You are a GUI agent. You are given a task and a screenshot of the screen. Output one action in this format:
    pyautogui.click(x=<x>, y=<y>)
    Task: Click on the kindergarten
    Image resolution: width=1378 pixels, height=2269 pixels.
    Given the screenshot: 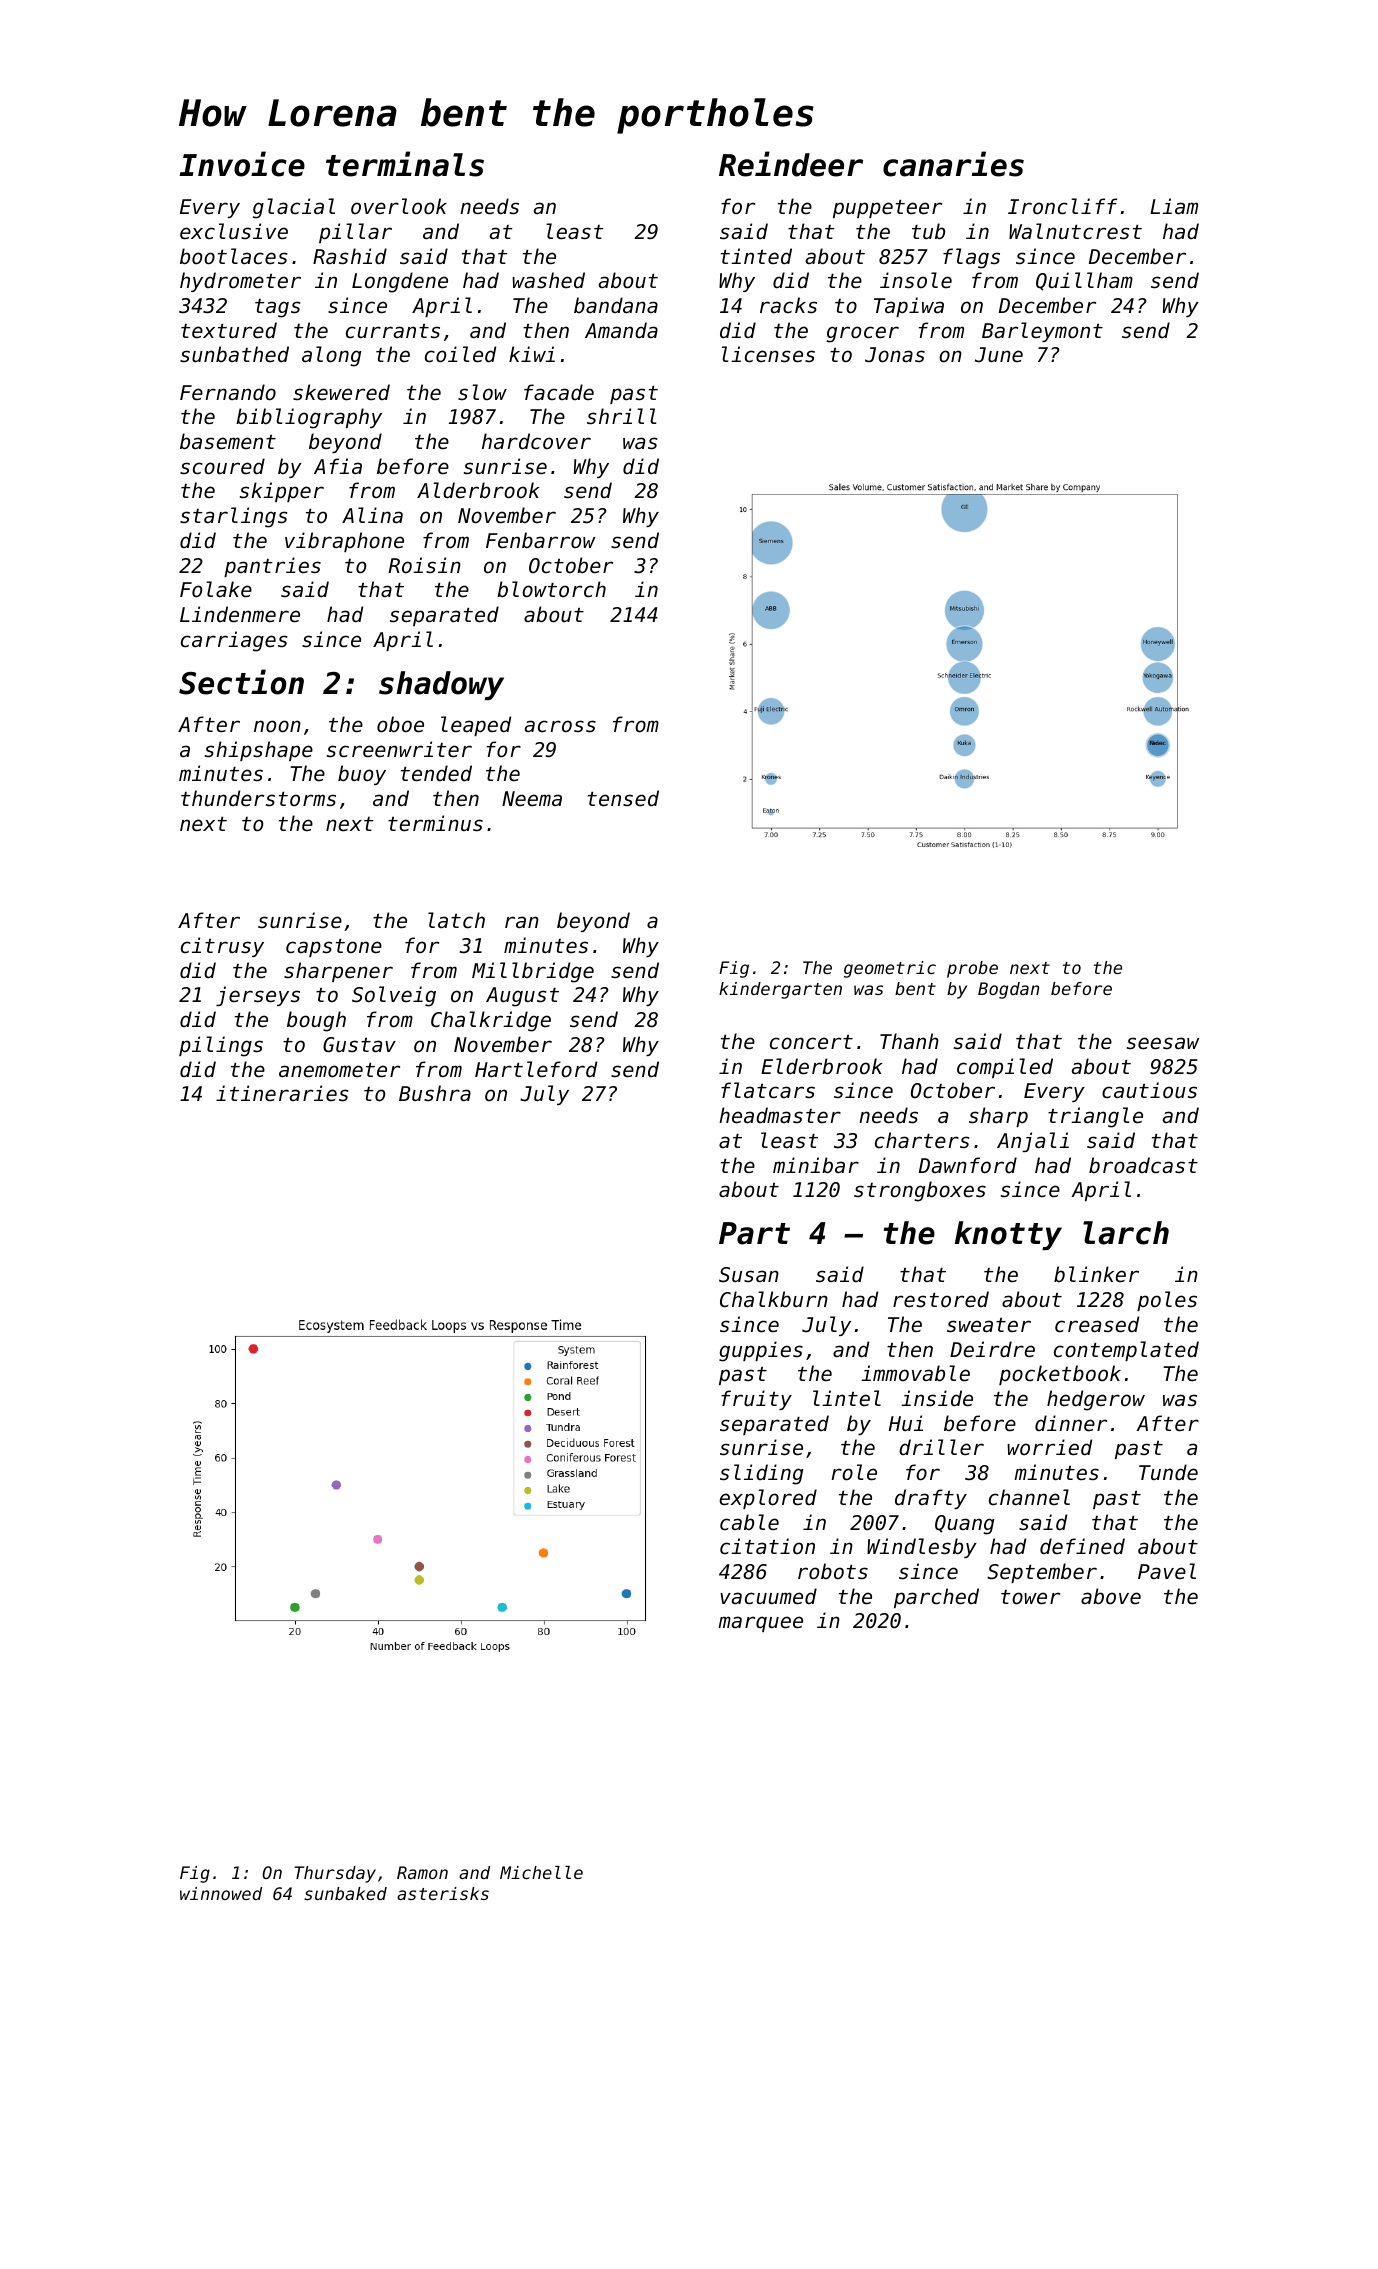 What is the action you would take?
    pyautogui.click(x=780, y=990)
